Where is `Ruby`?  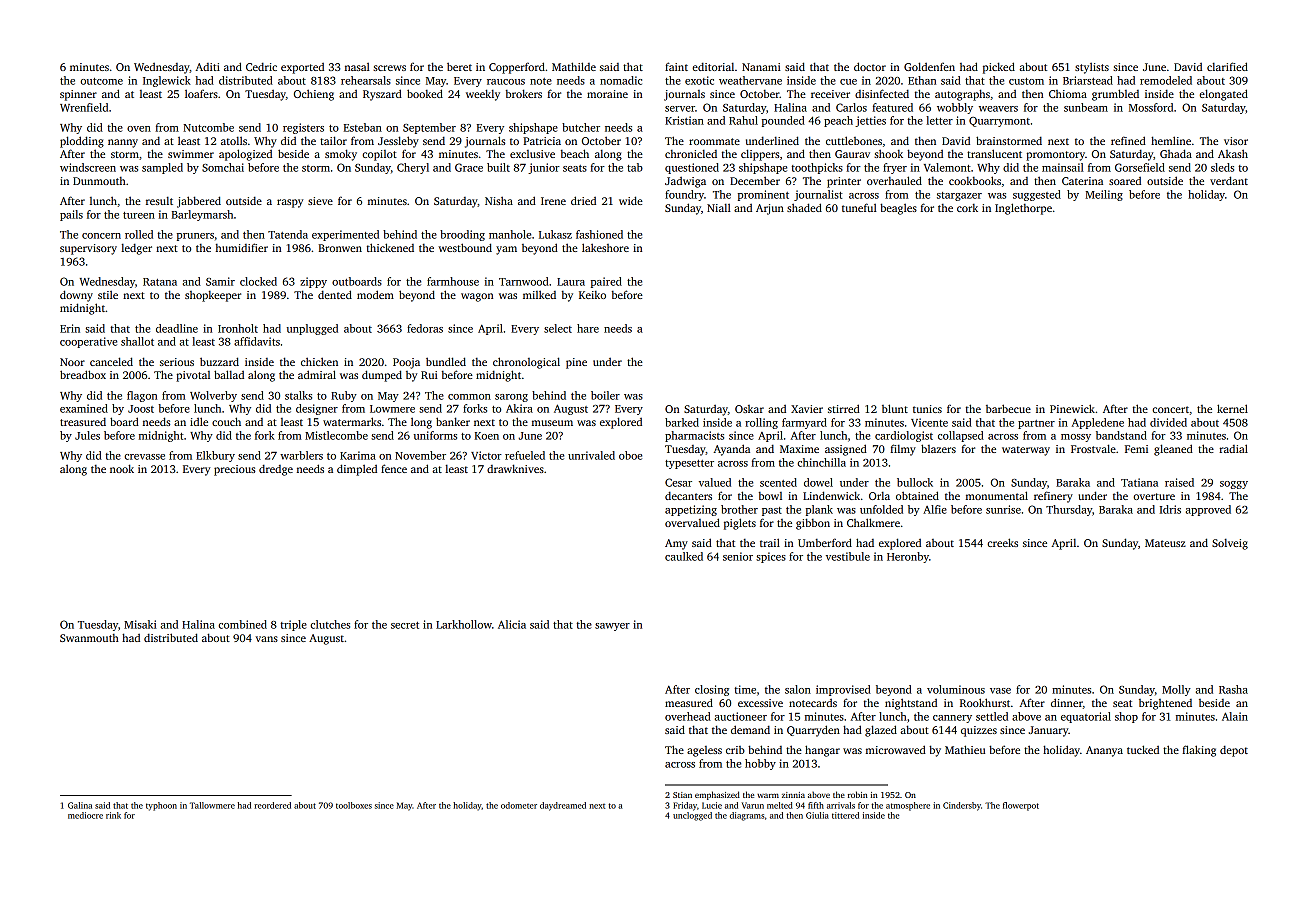 Ruby is located at coordinates (344, 396).
